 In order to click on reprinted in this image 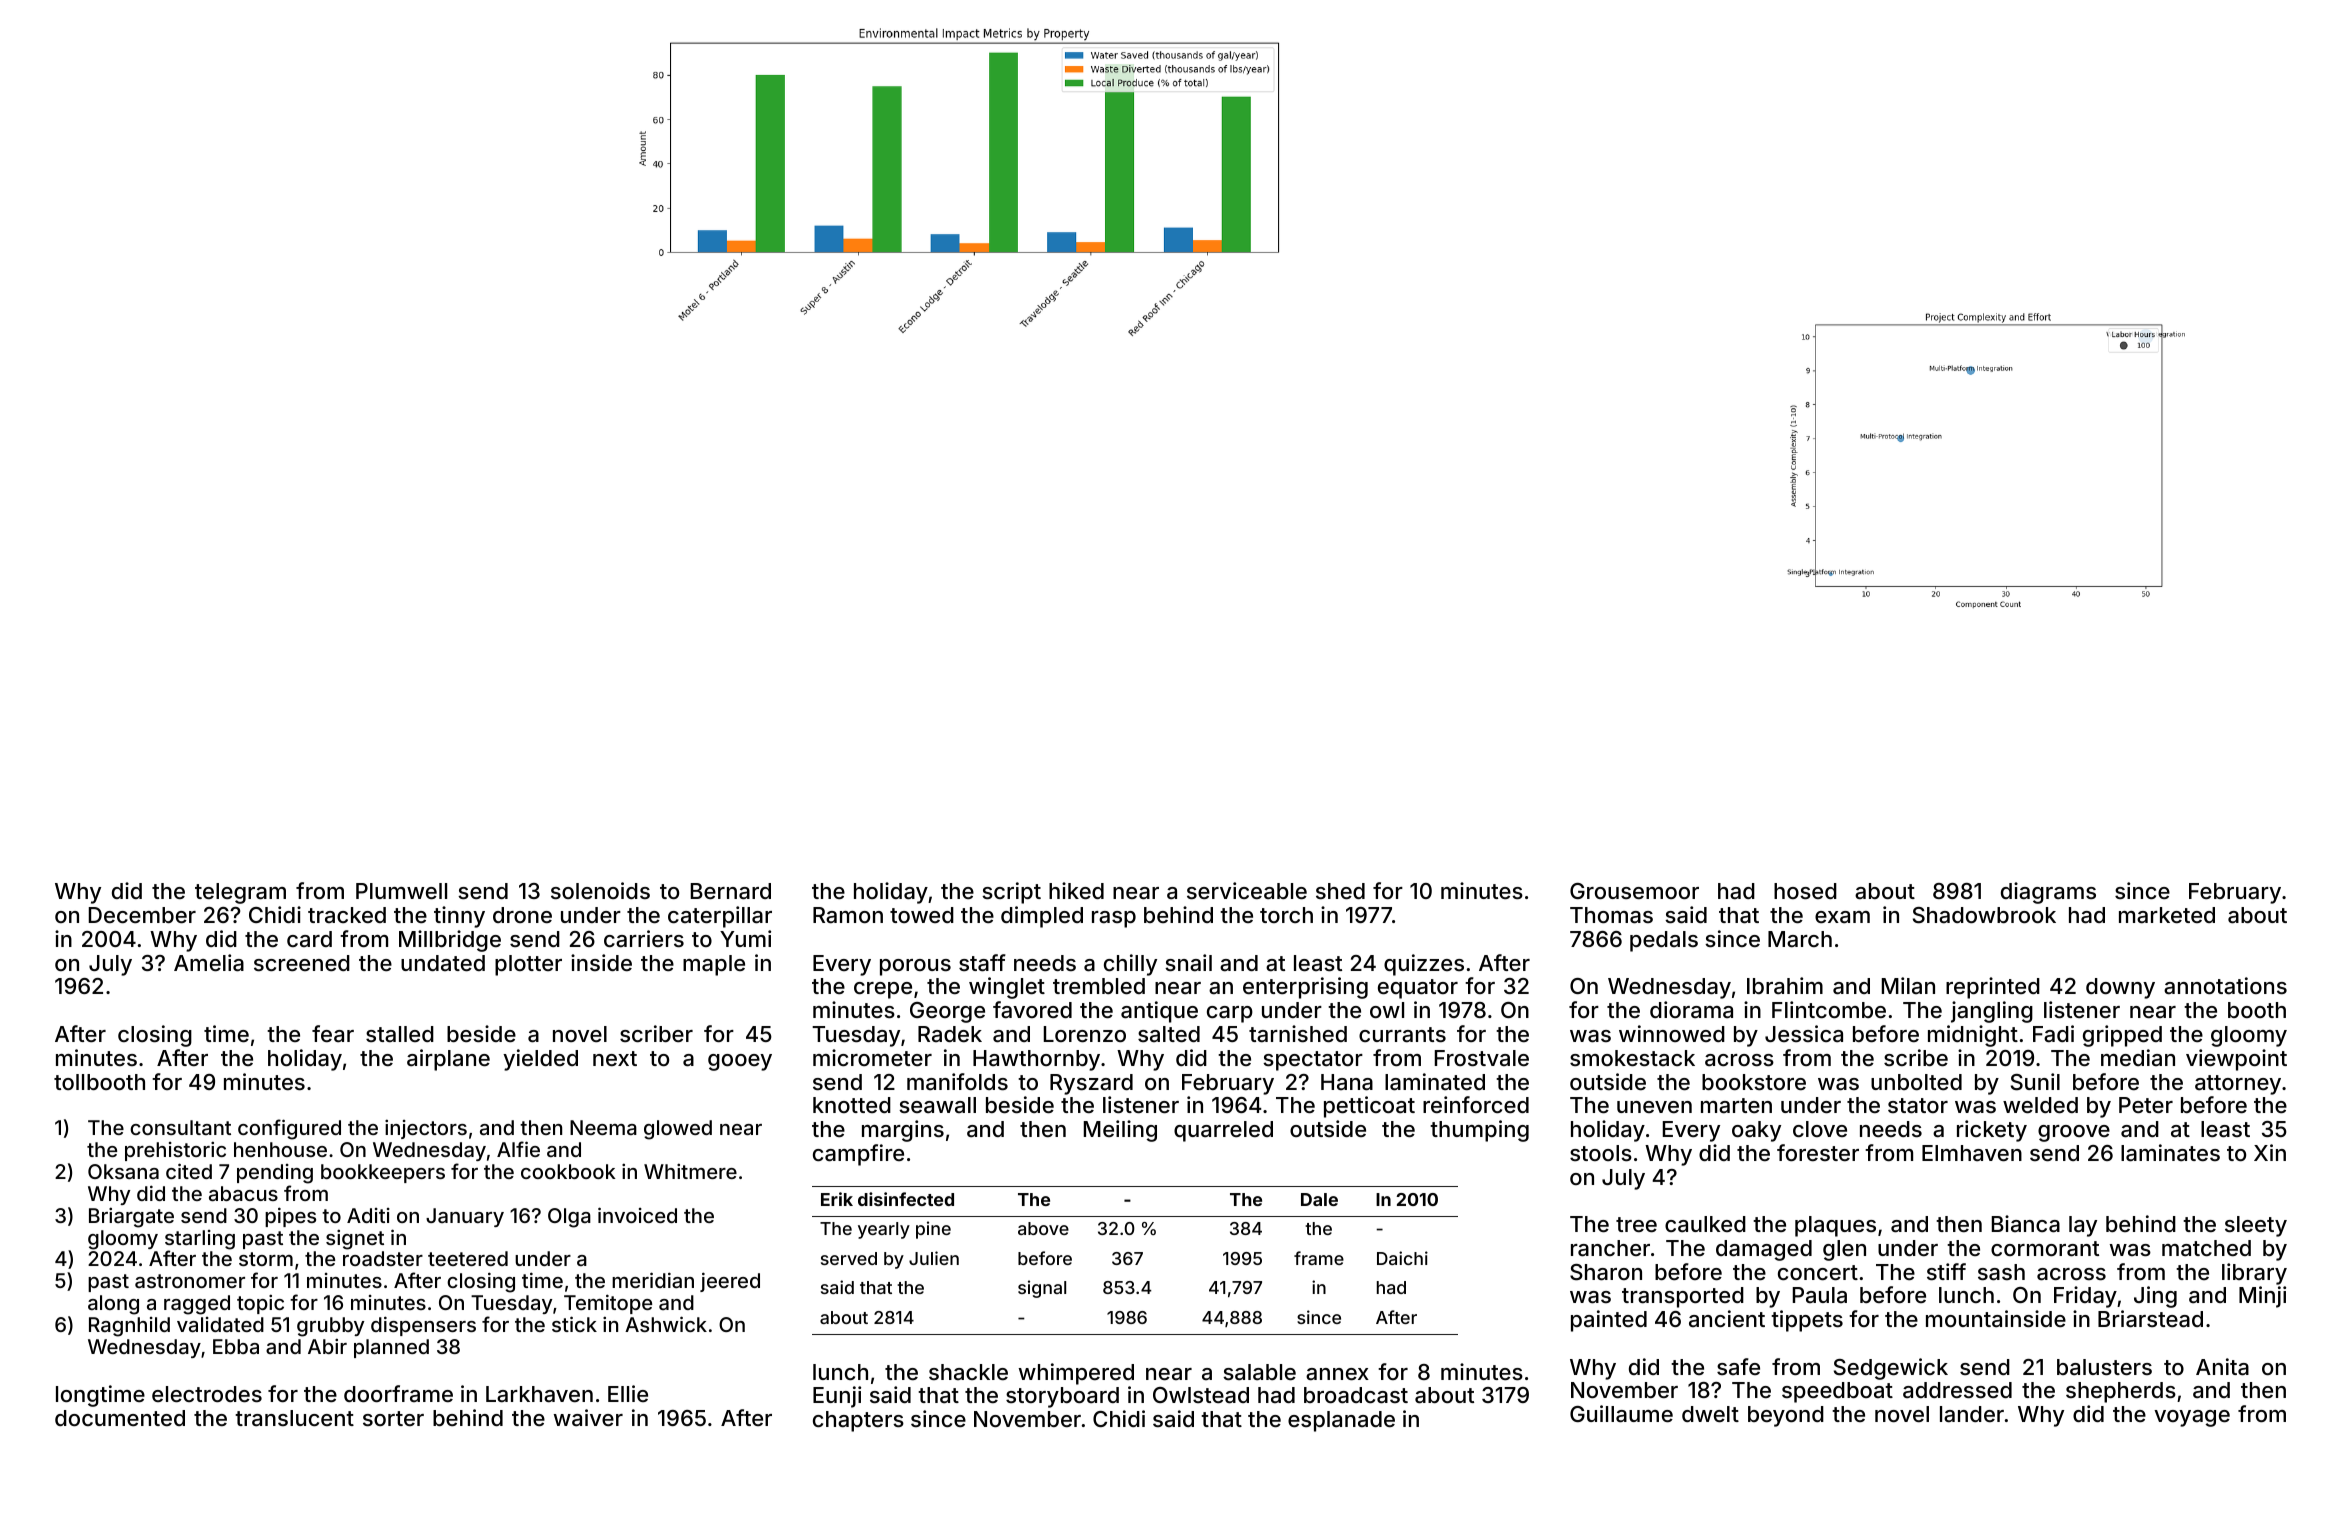, I will do `click(1993, 988)`.
